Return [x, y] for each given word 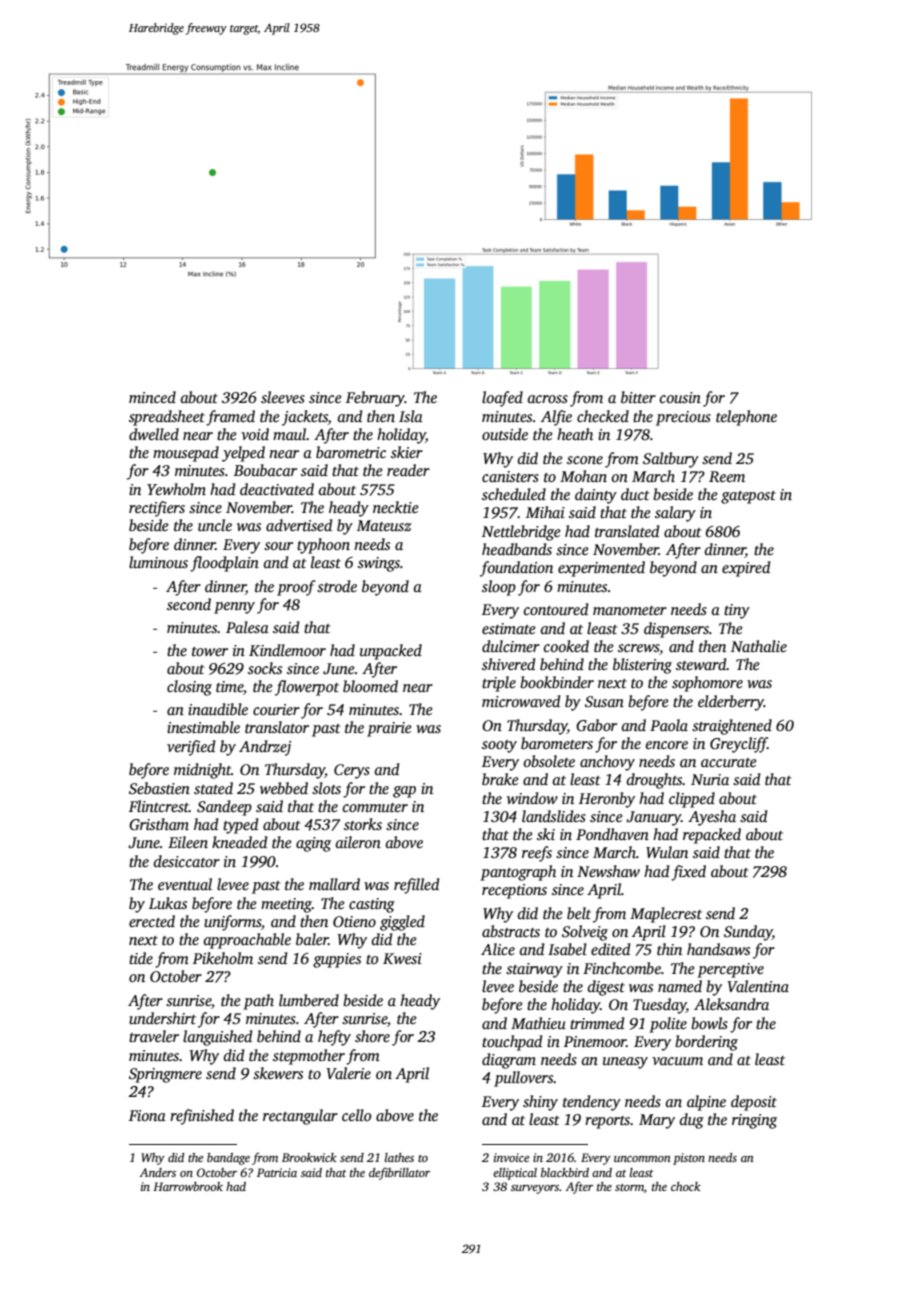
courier [276, 709]
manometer [630, 610]
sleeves [283, 397]
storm [629, 1187]
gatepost [748, 497]
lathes [399, 1157]
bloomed [370, 686]
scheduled [514, 494]
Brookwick [309, 1157]
